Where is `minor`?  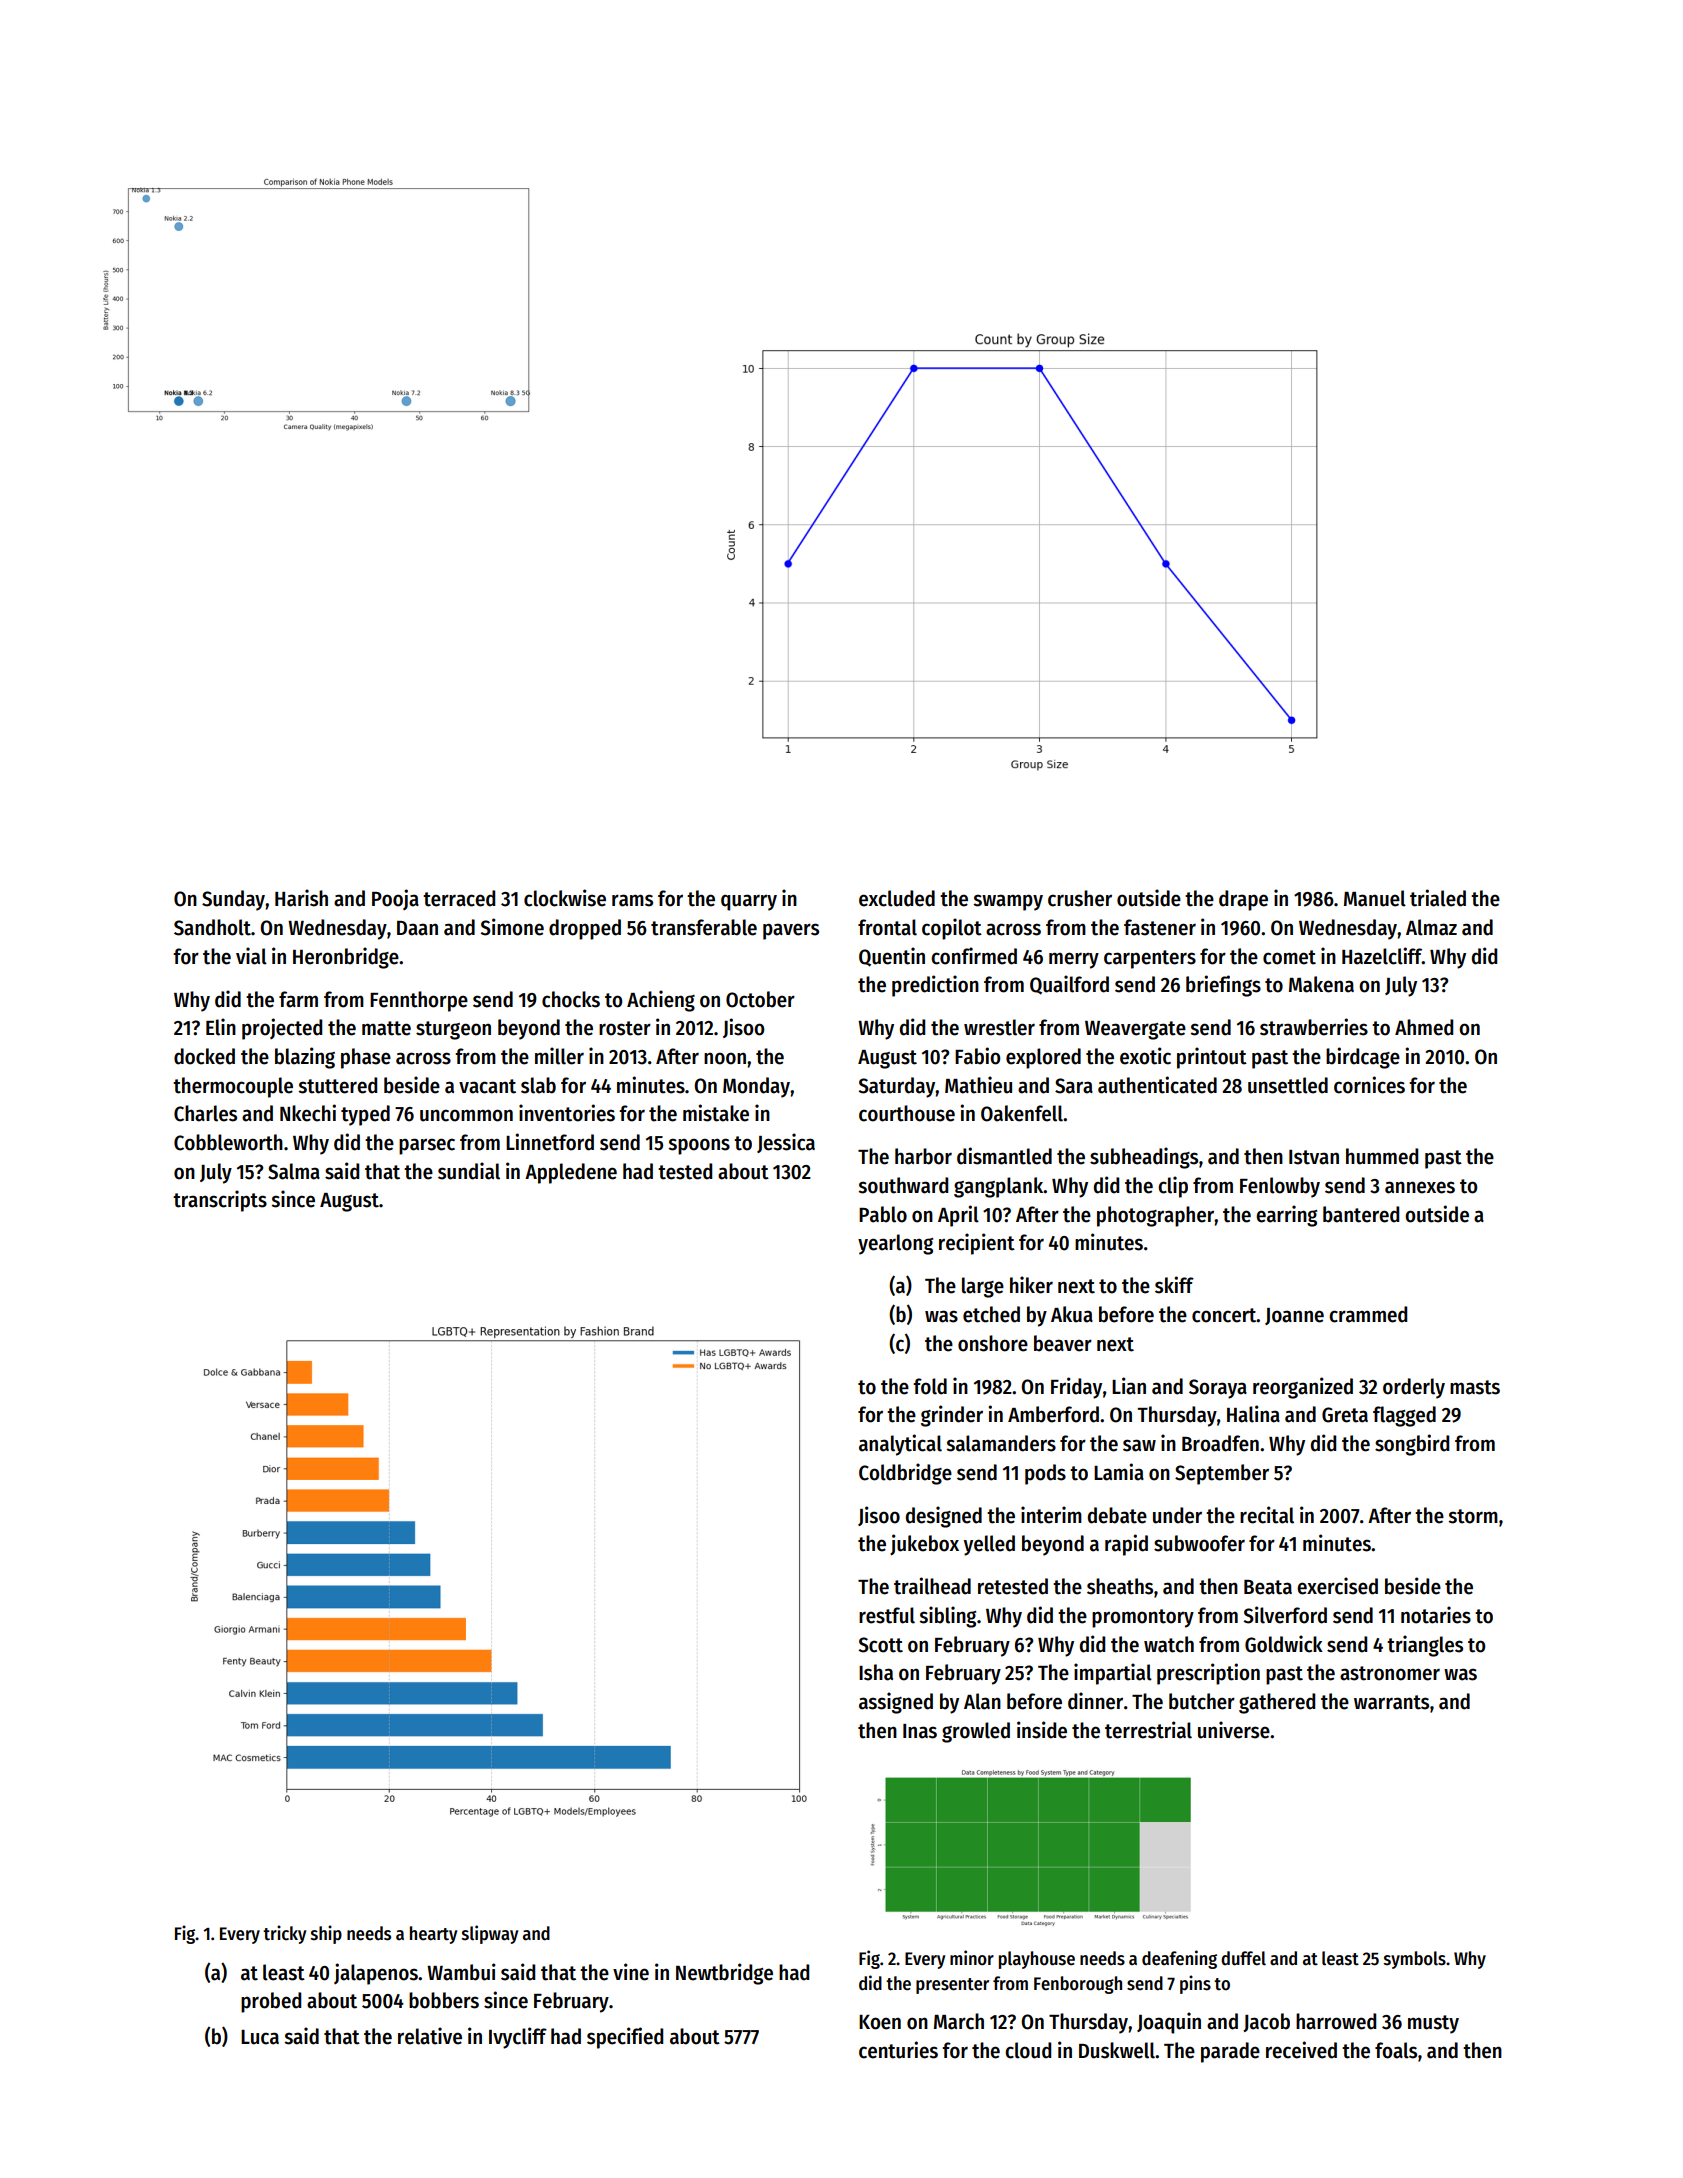 minor is located at coordinates (972, 1958).
